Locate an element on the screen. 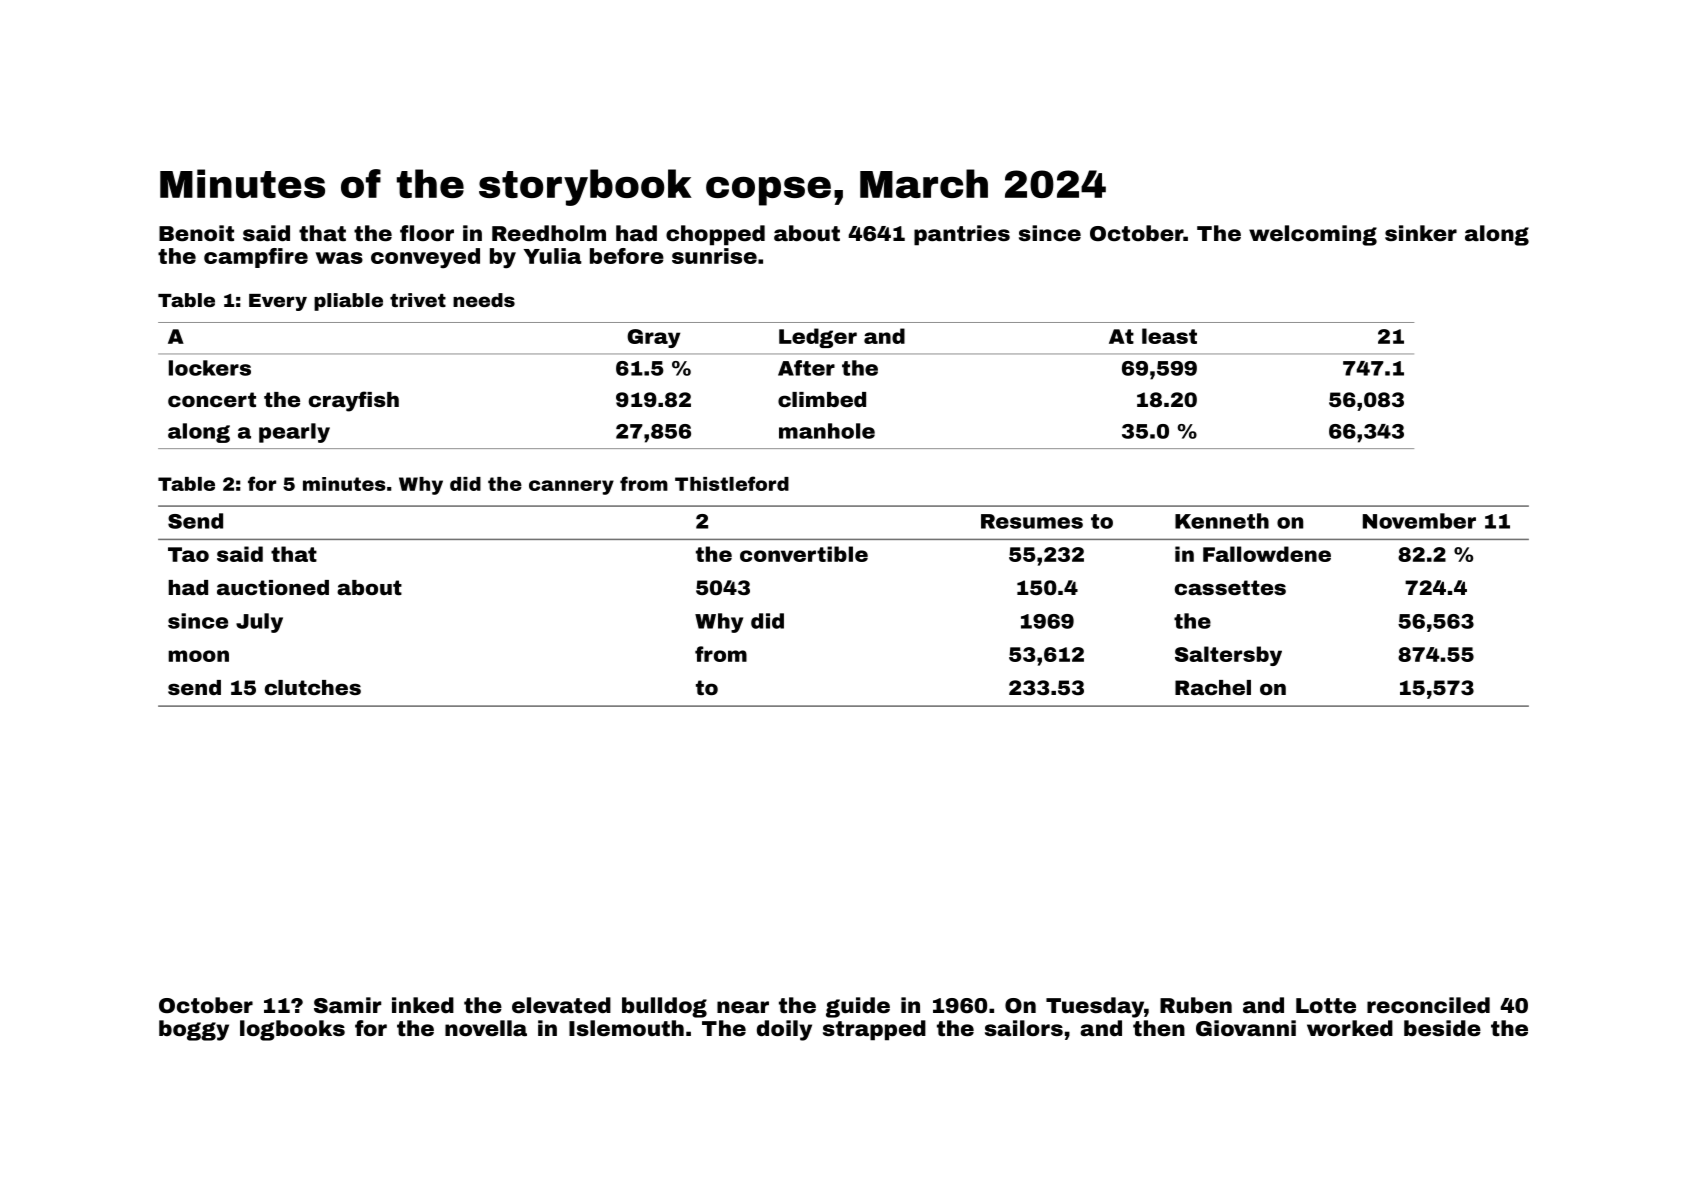 The width and height of the screenshot is (1687, 1193). guide is located at coordinates (858, 1007).
